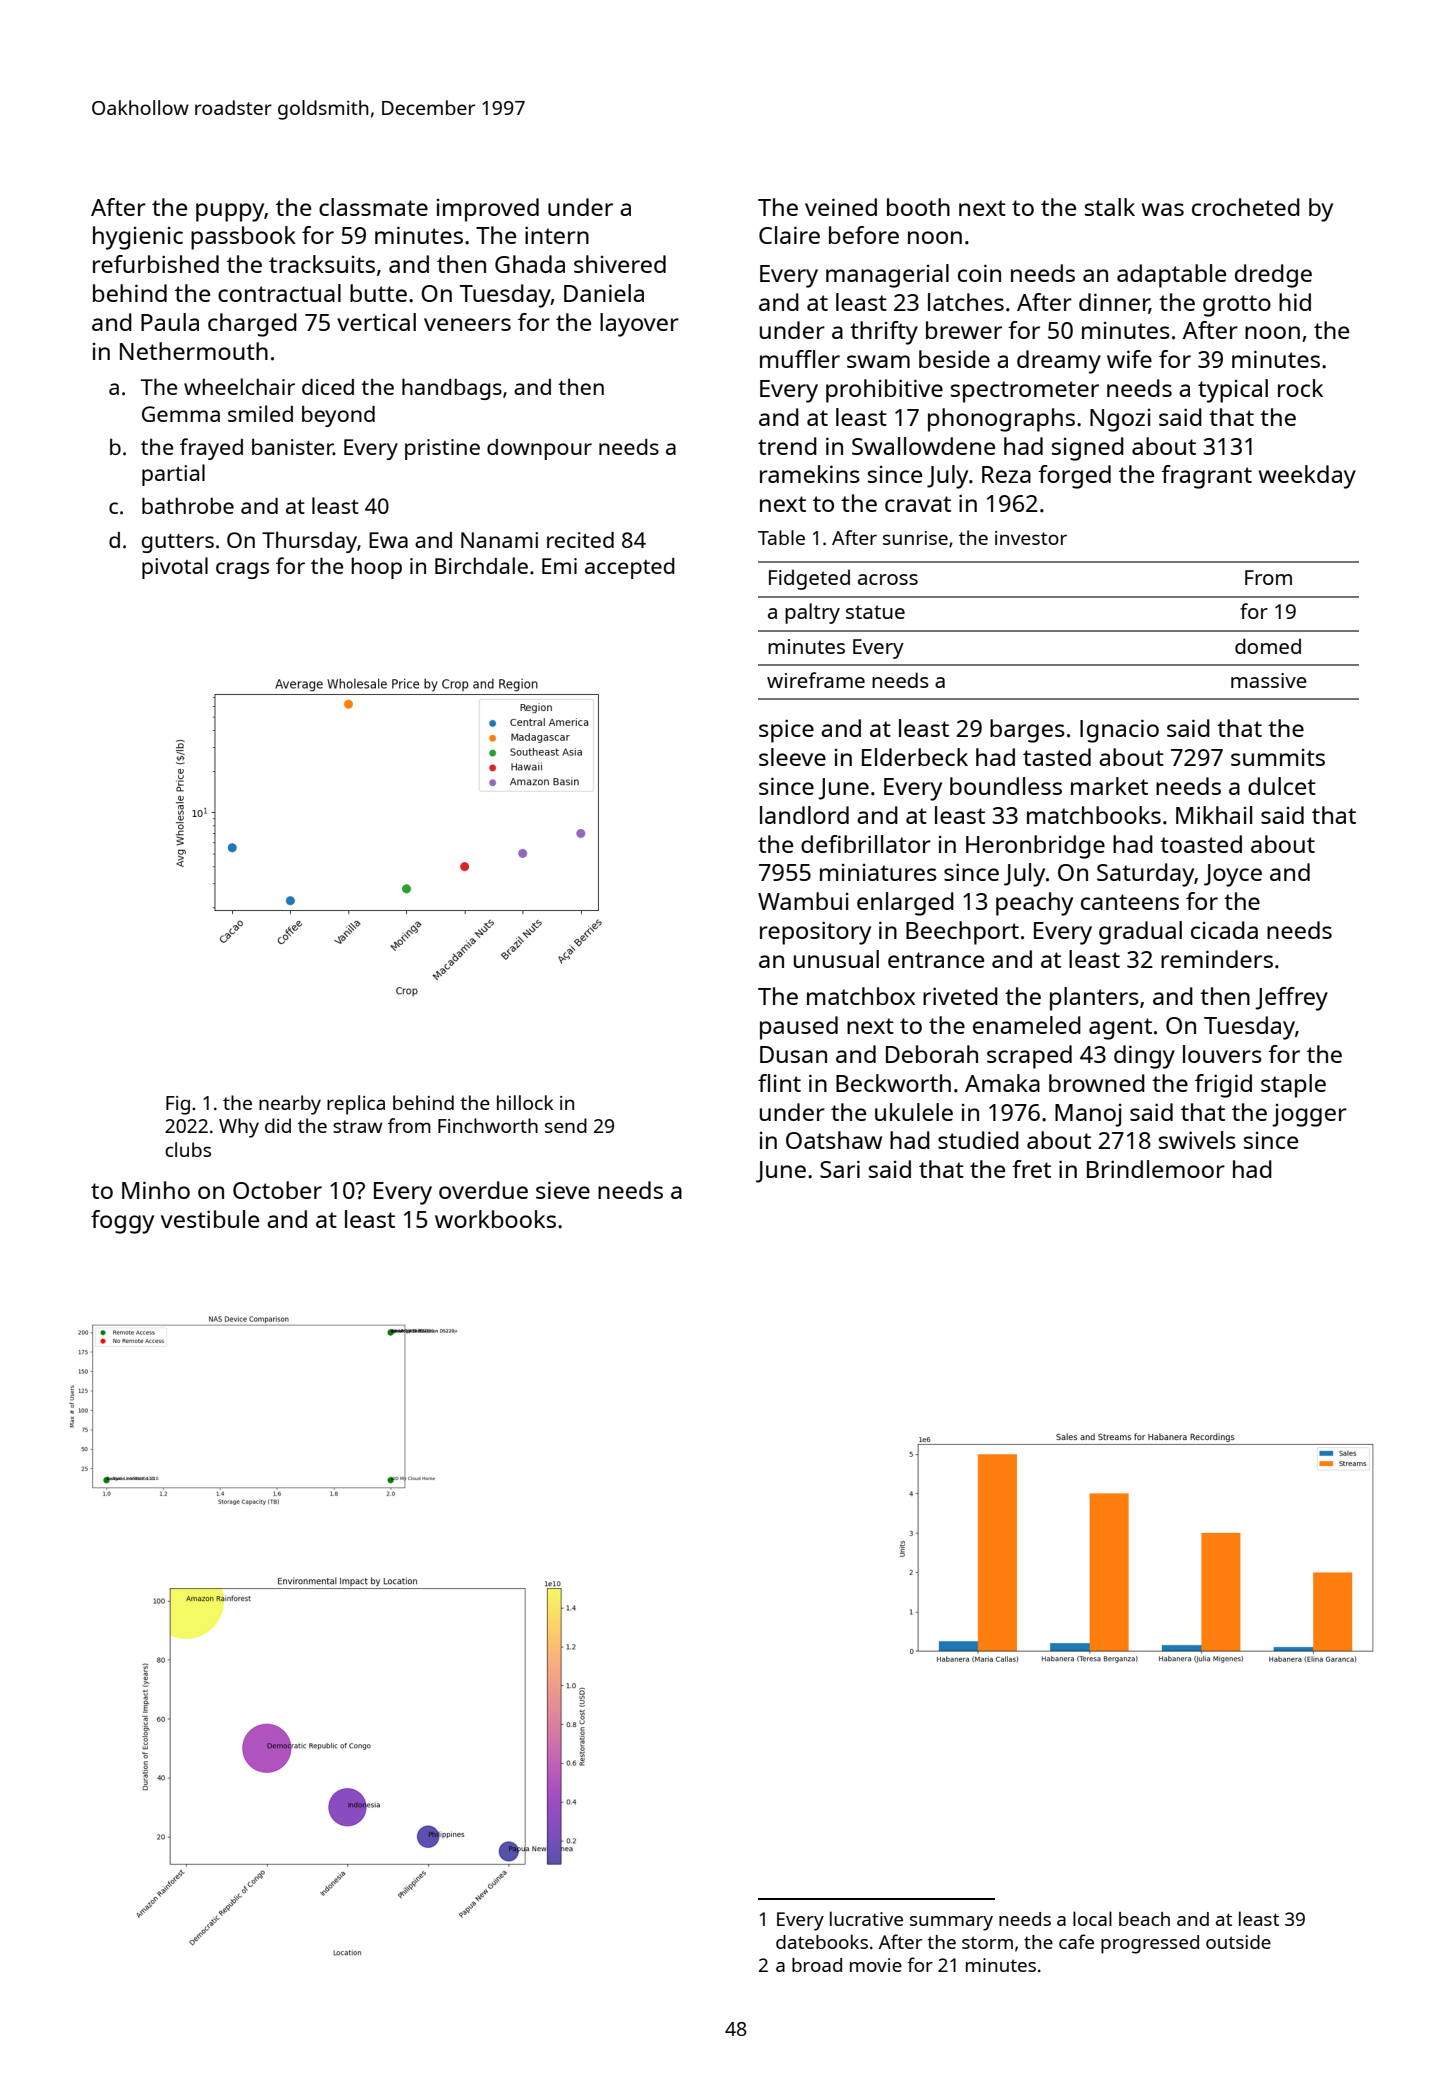  I want to click on puppy, so click(230, 212).
